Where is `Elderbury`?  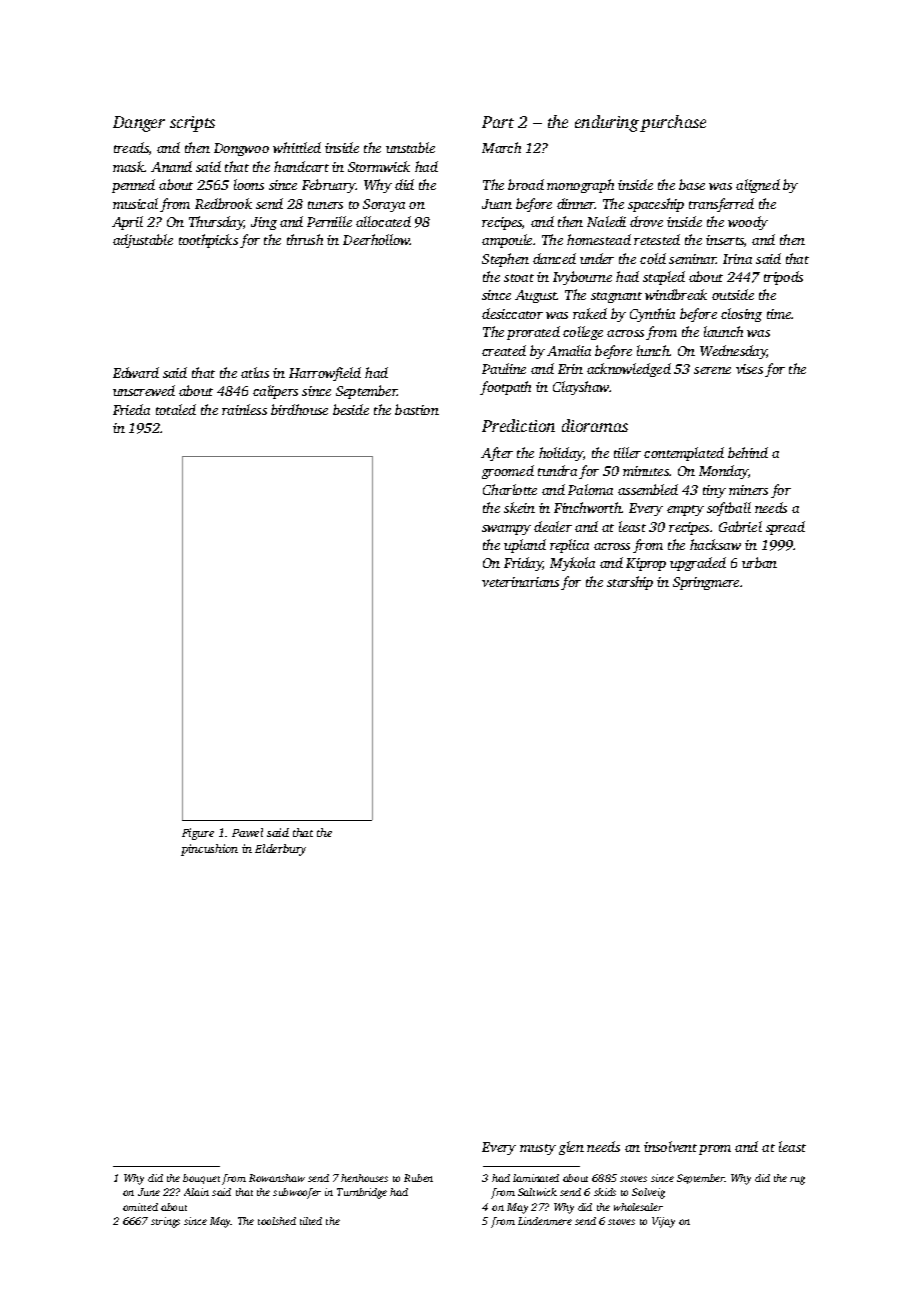
Elderbury is located at coordinates (280, 850).
